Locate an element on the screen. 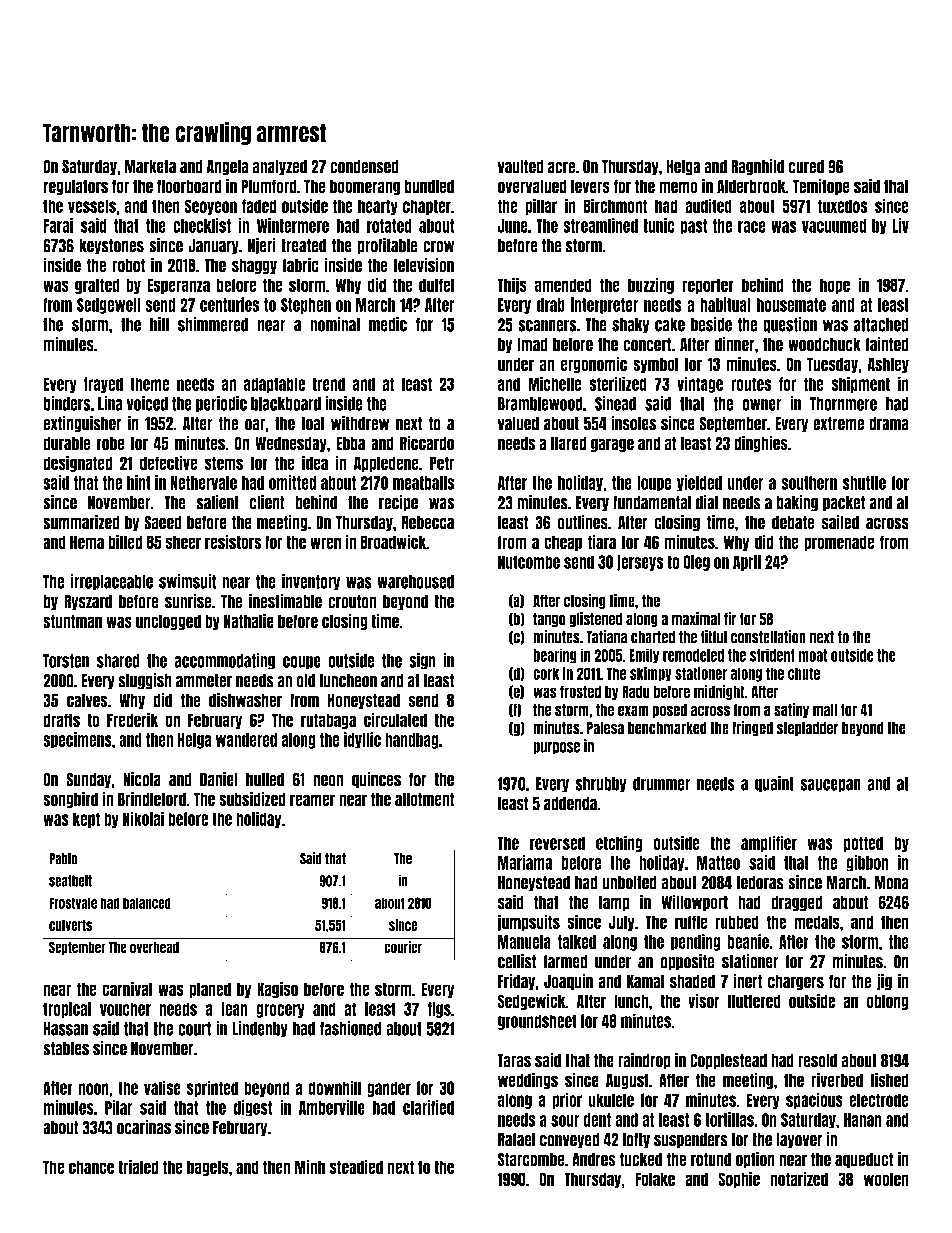  Marketa is located at coordinates (150, 167).
